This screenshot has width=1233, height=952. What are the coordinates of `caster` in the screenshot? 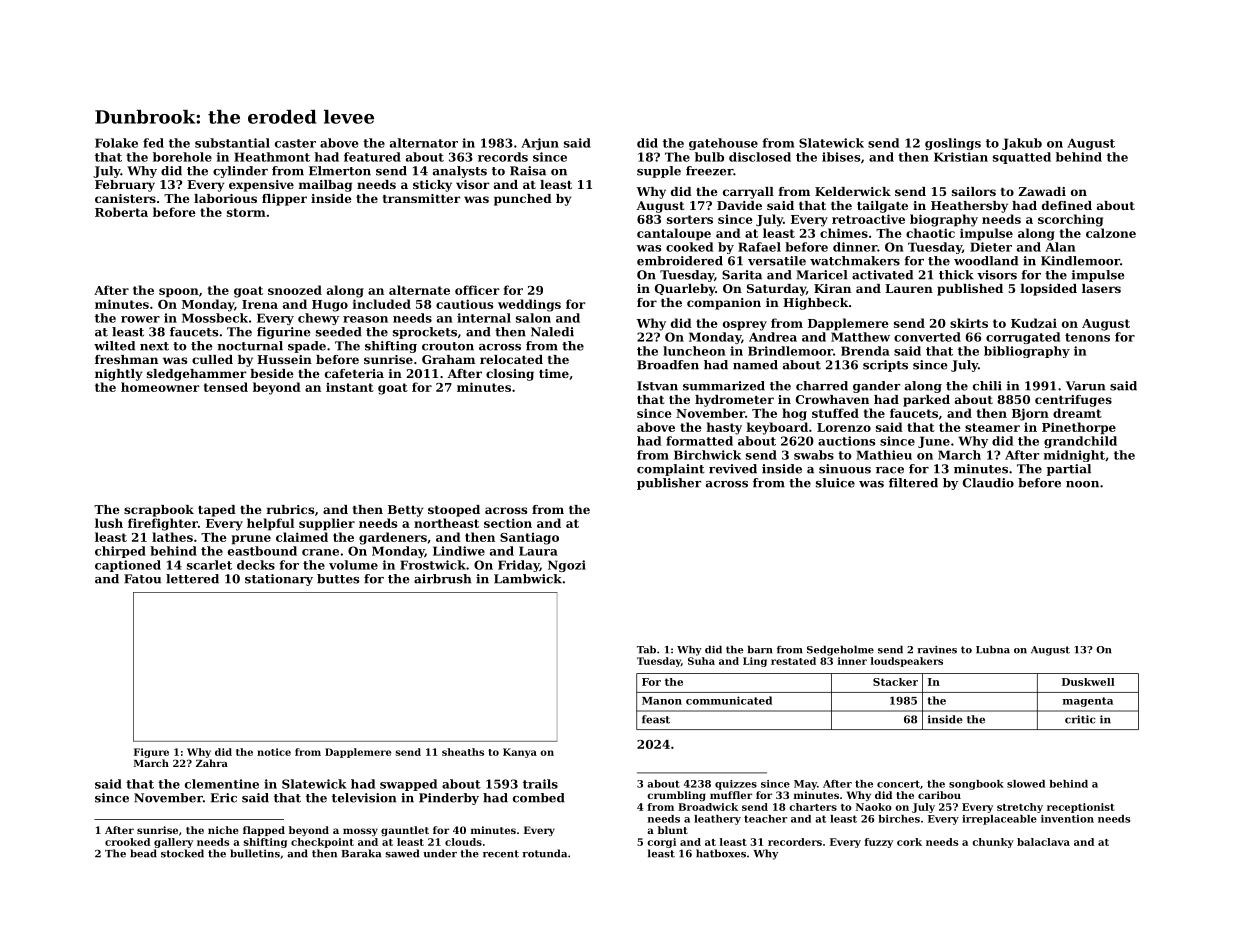 It's located at (295, 143).
